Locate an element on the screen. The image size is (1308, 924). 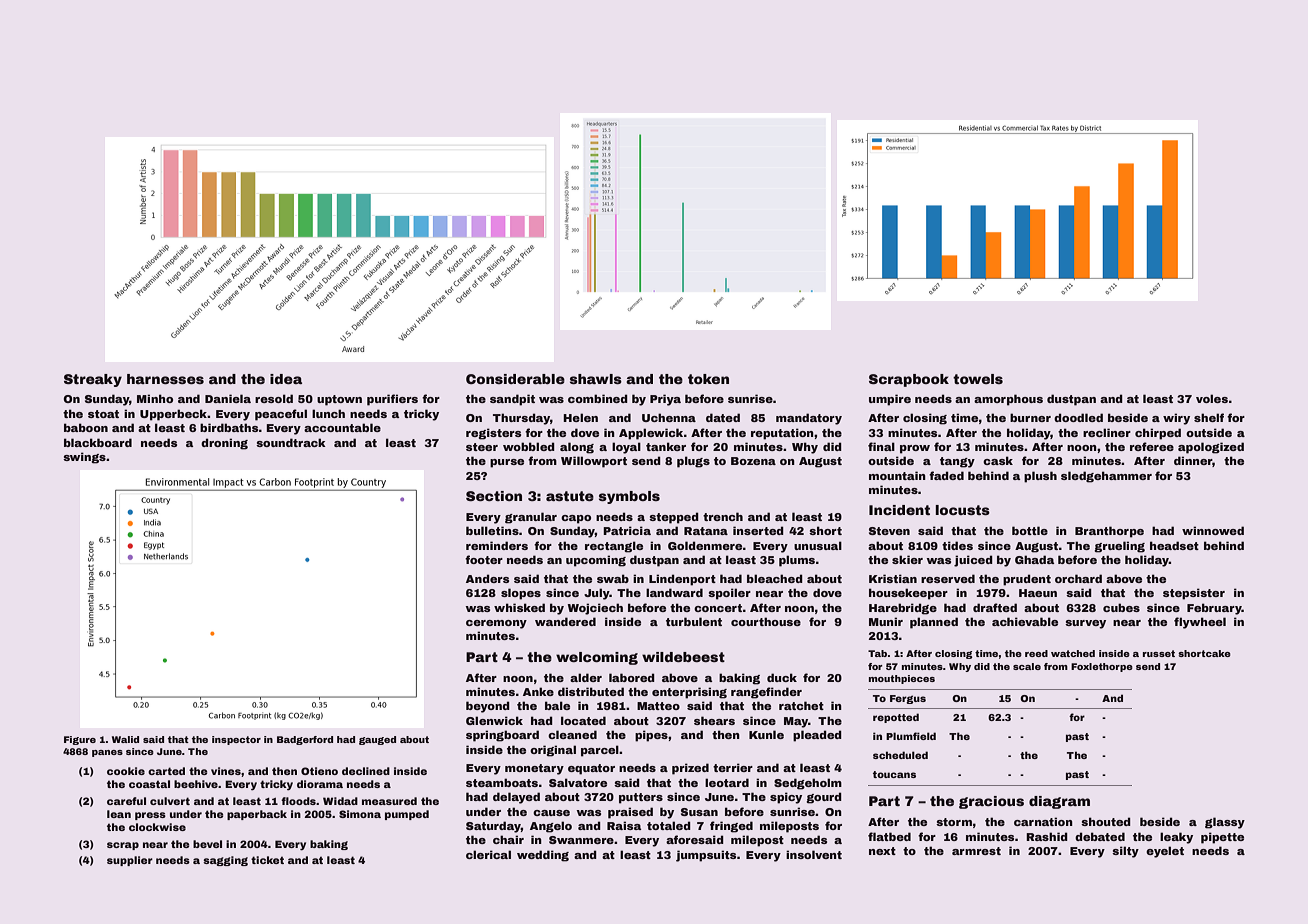
Walid is located at coordinates (125, 739).
